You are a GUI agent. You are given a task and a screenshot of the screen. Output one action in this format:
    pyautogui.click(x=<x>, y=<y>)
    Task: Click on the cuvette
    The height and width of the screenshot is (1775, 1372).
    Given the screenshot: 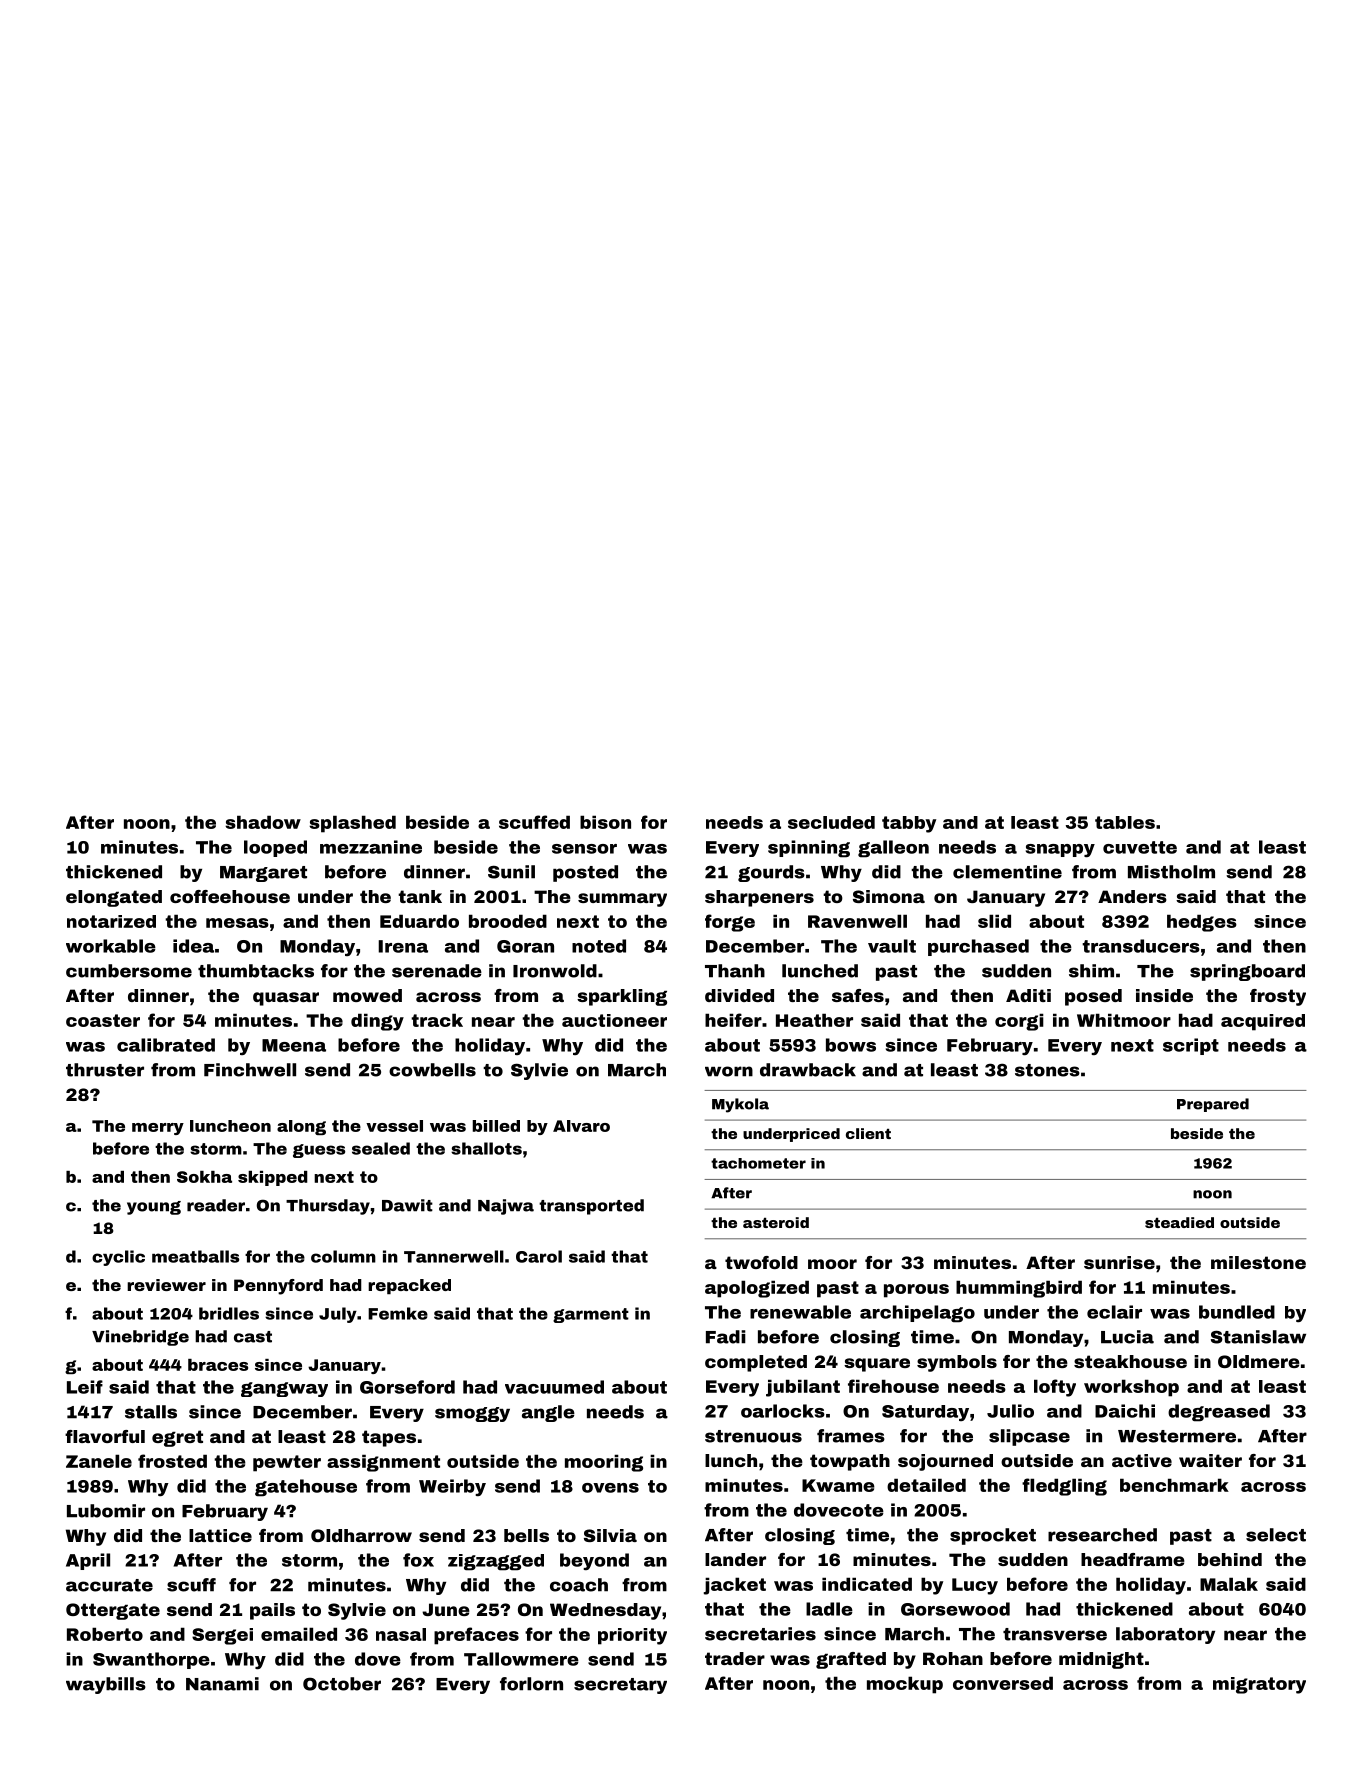 What is the action you would take?
    pyautogui.click(x=1140, y=847)
